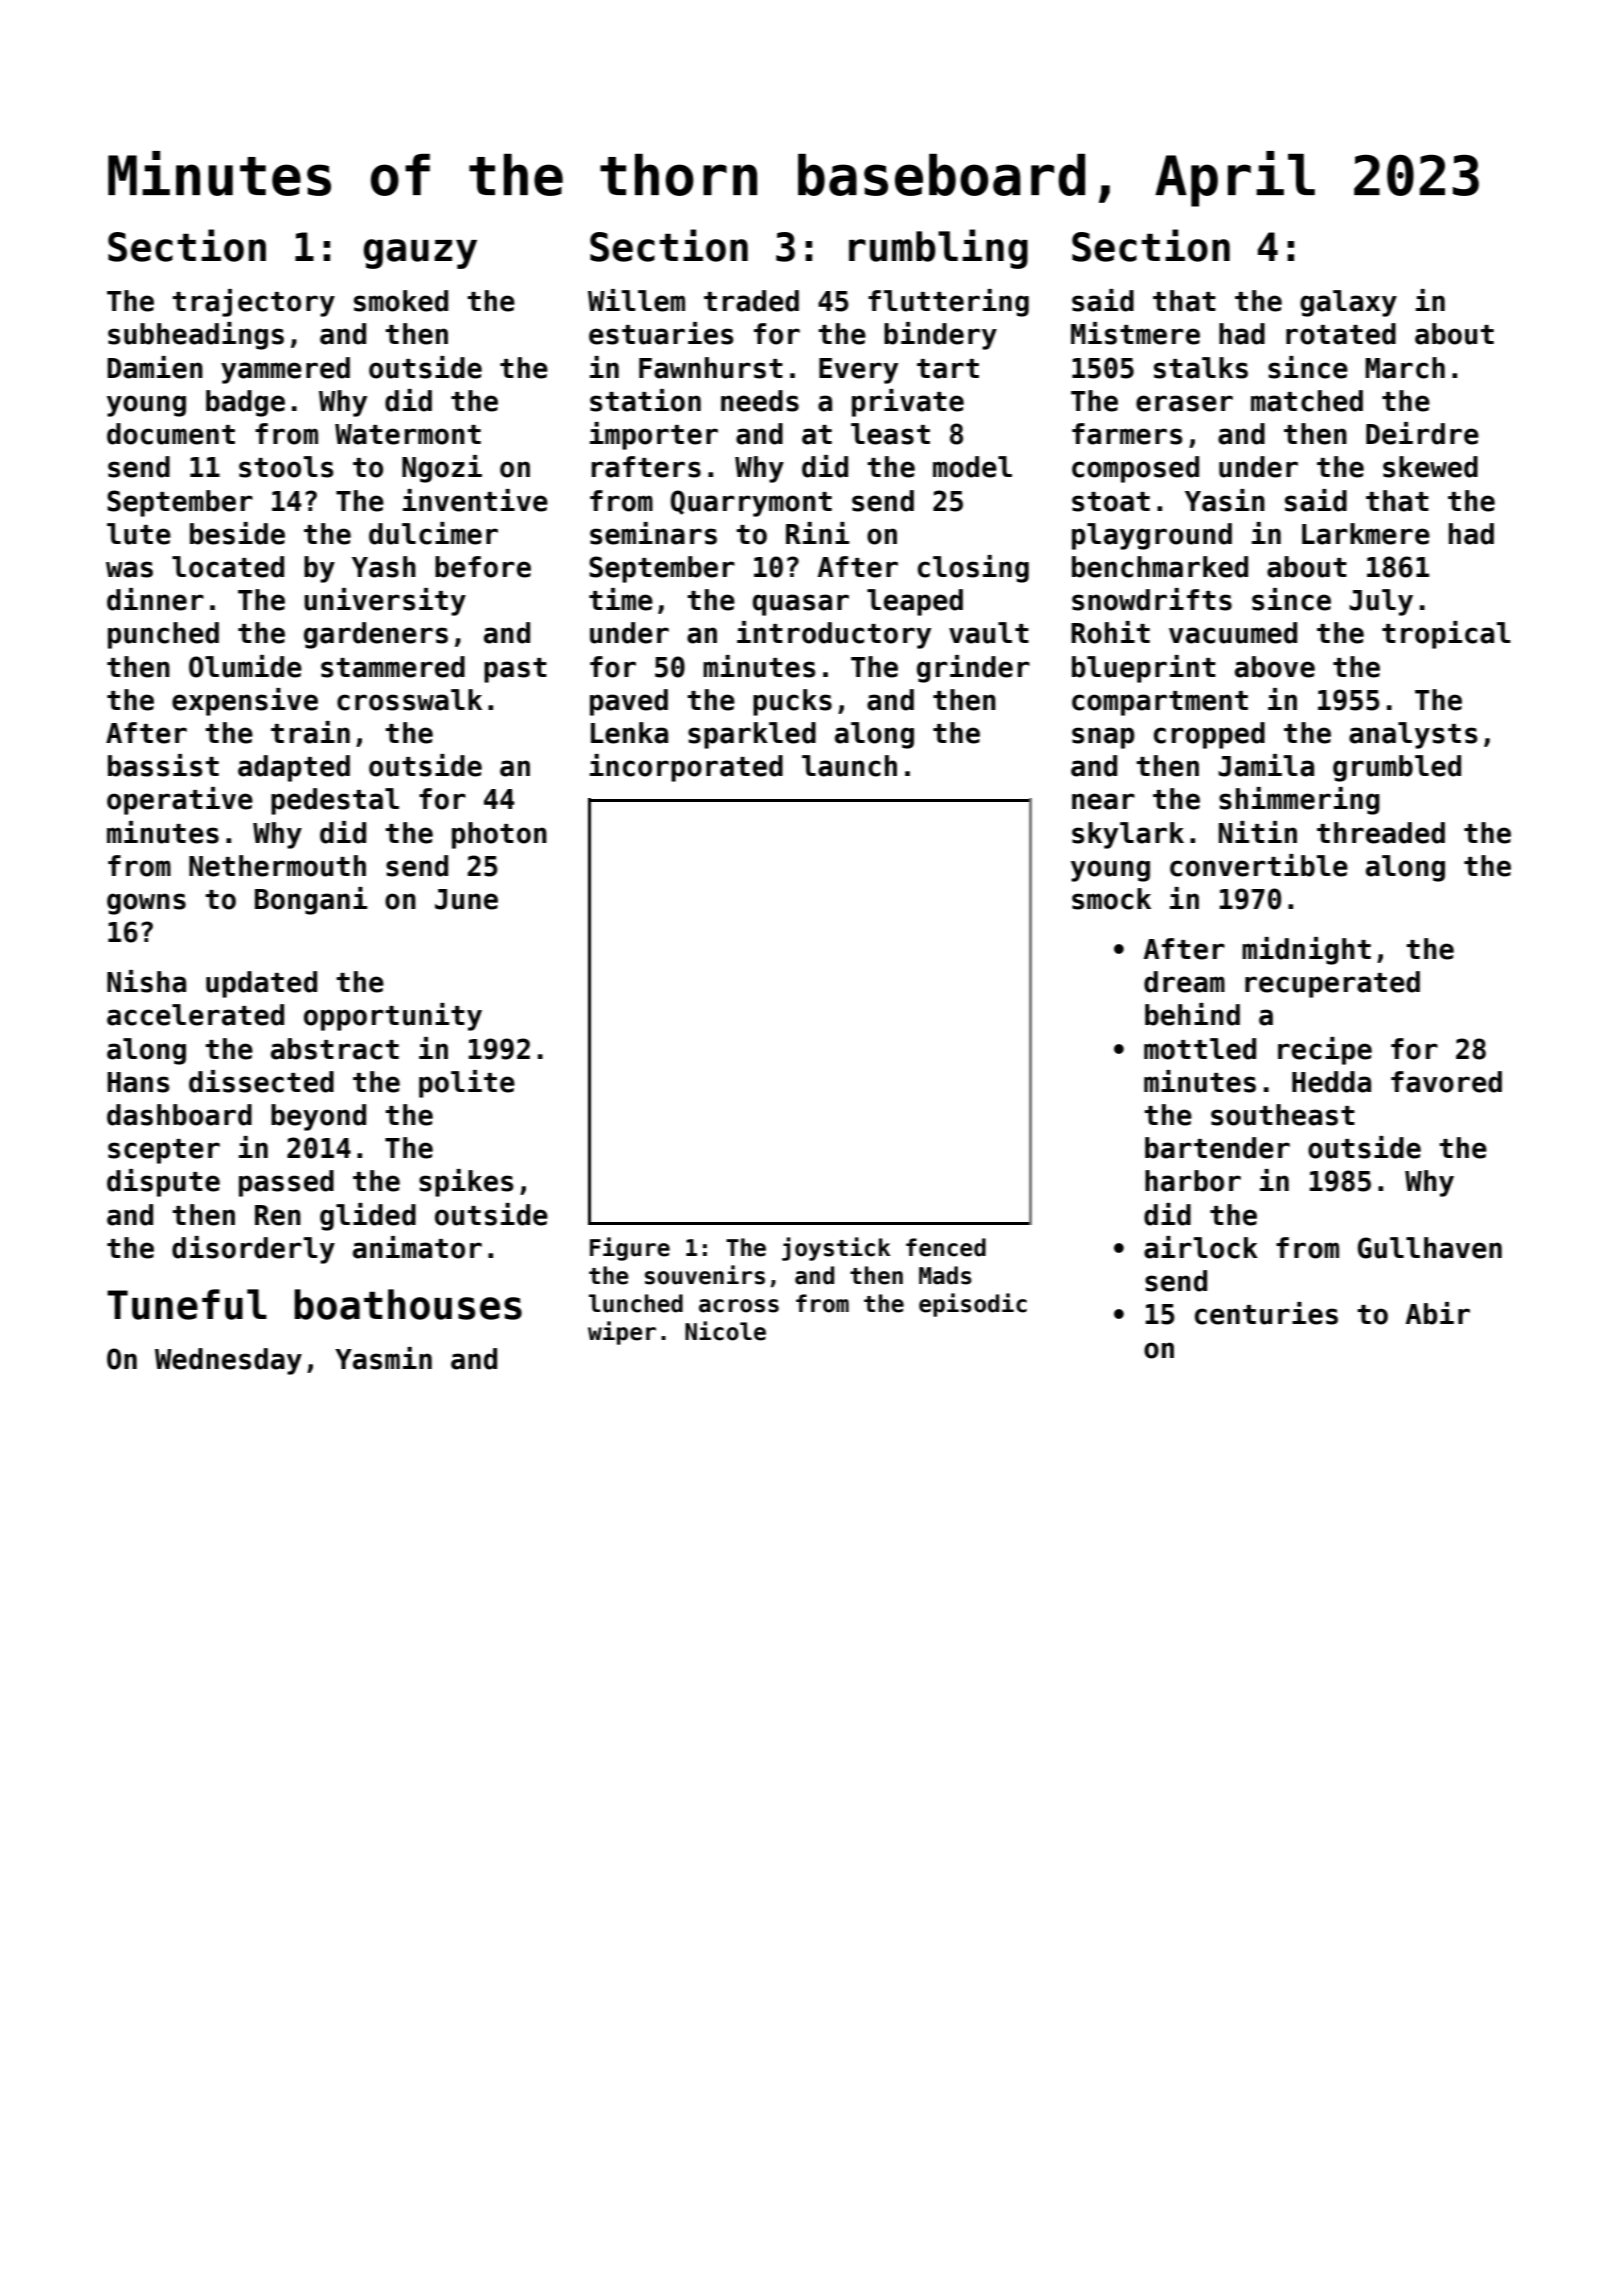  Describe the element at coordinates (1430, 467) in the screenshot. I see `skewed` at that location.
